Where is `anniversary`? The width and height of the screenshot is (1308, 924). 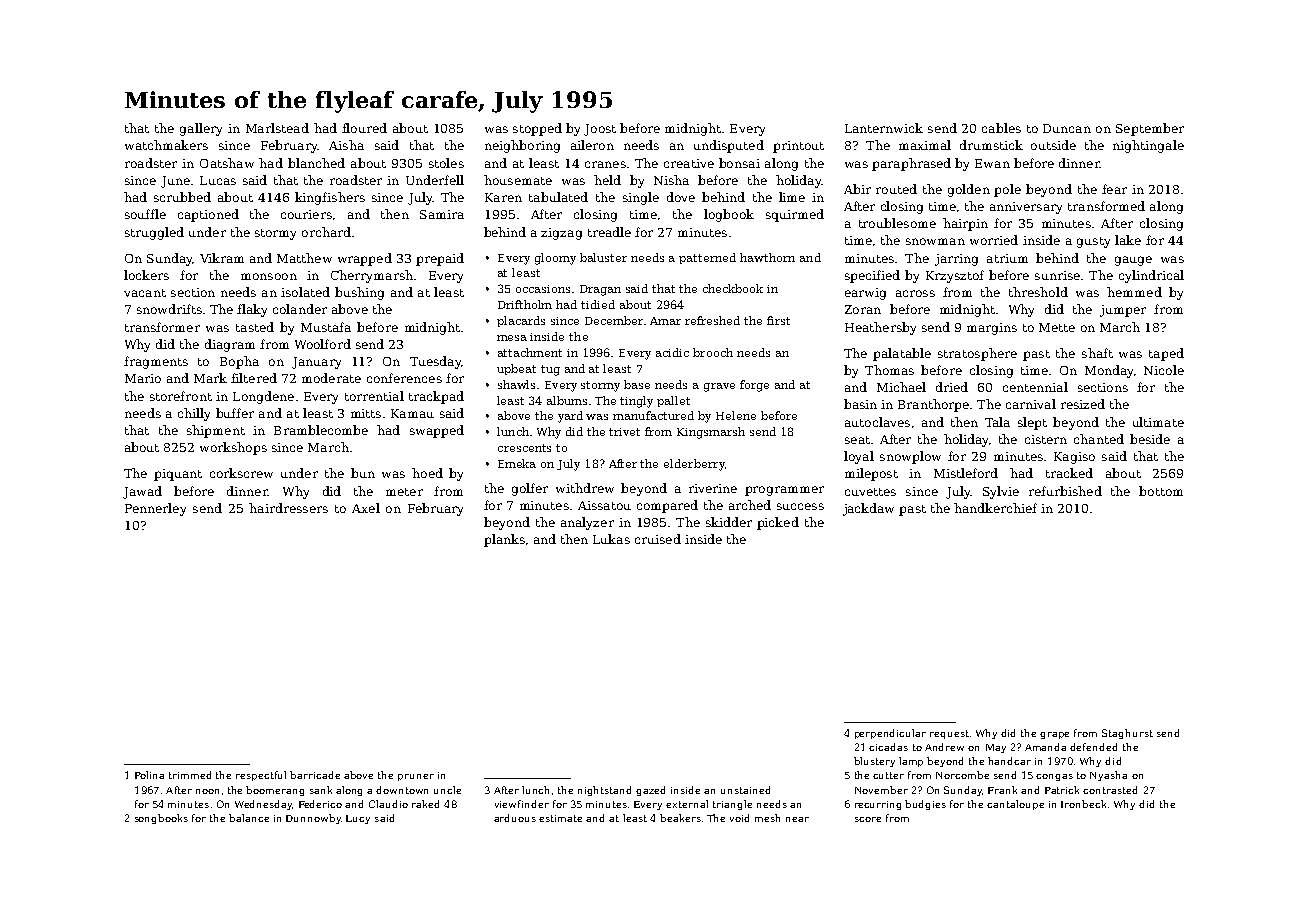 anniversary is located at coordinates (1026, 208).
